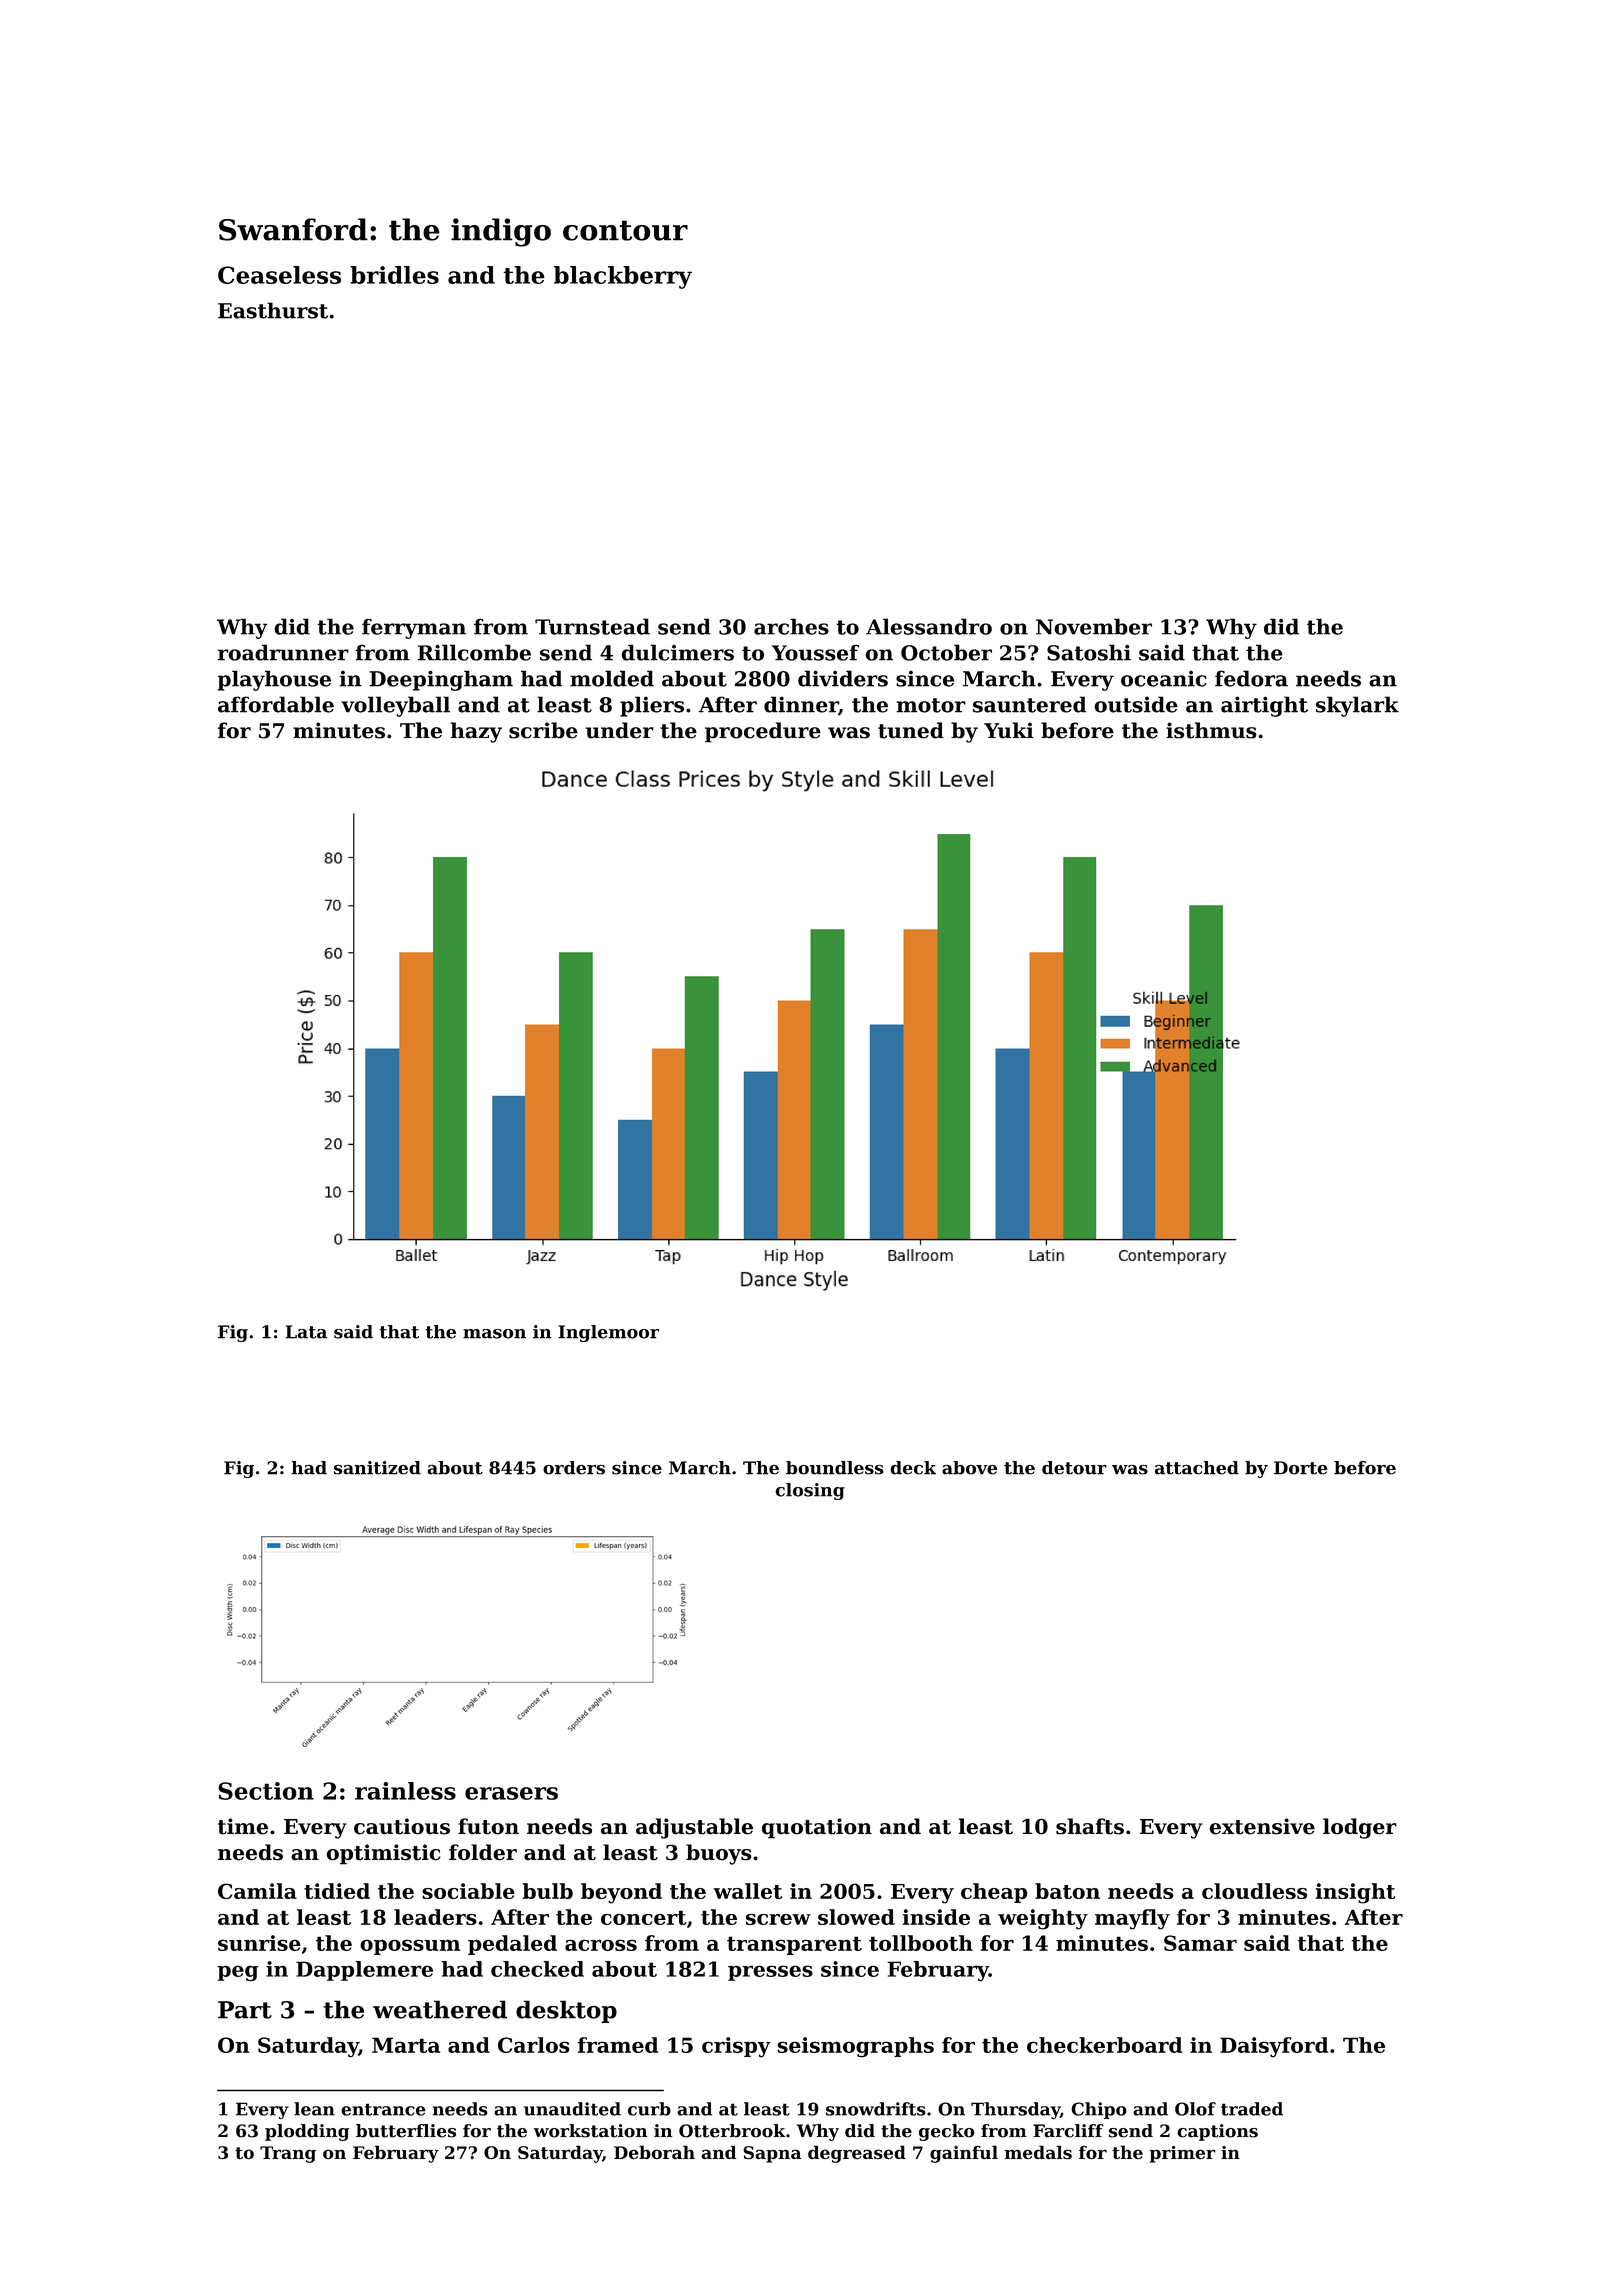  Describe the element at coordinates (1132, 1919) in the screenshot. I see `mayfly` at that location.
